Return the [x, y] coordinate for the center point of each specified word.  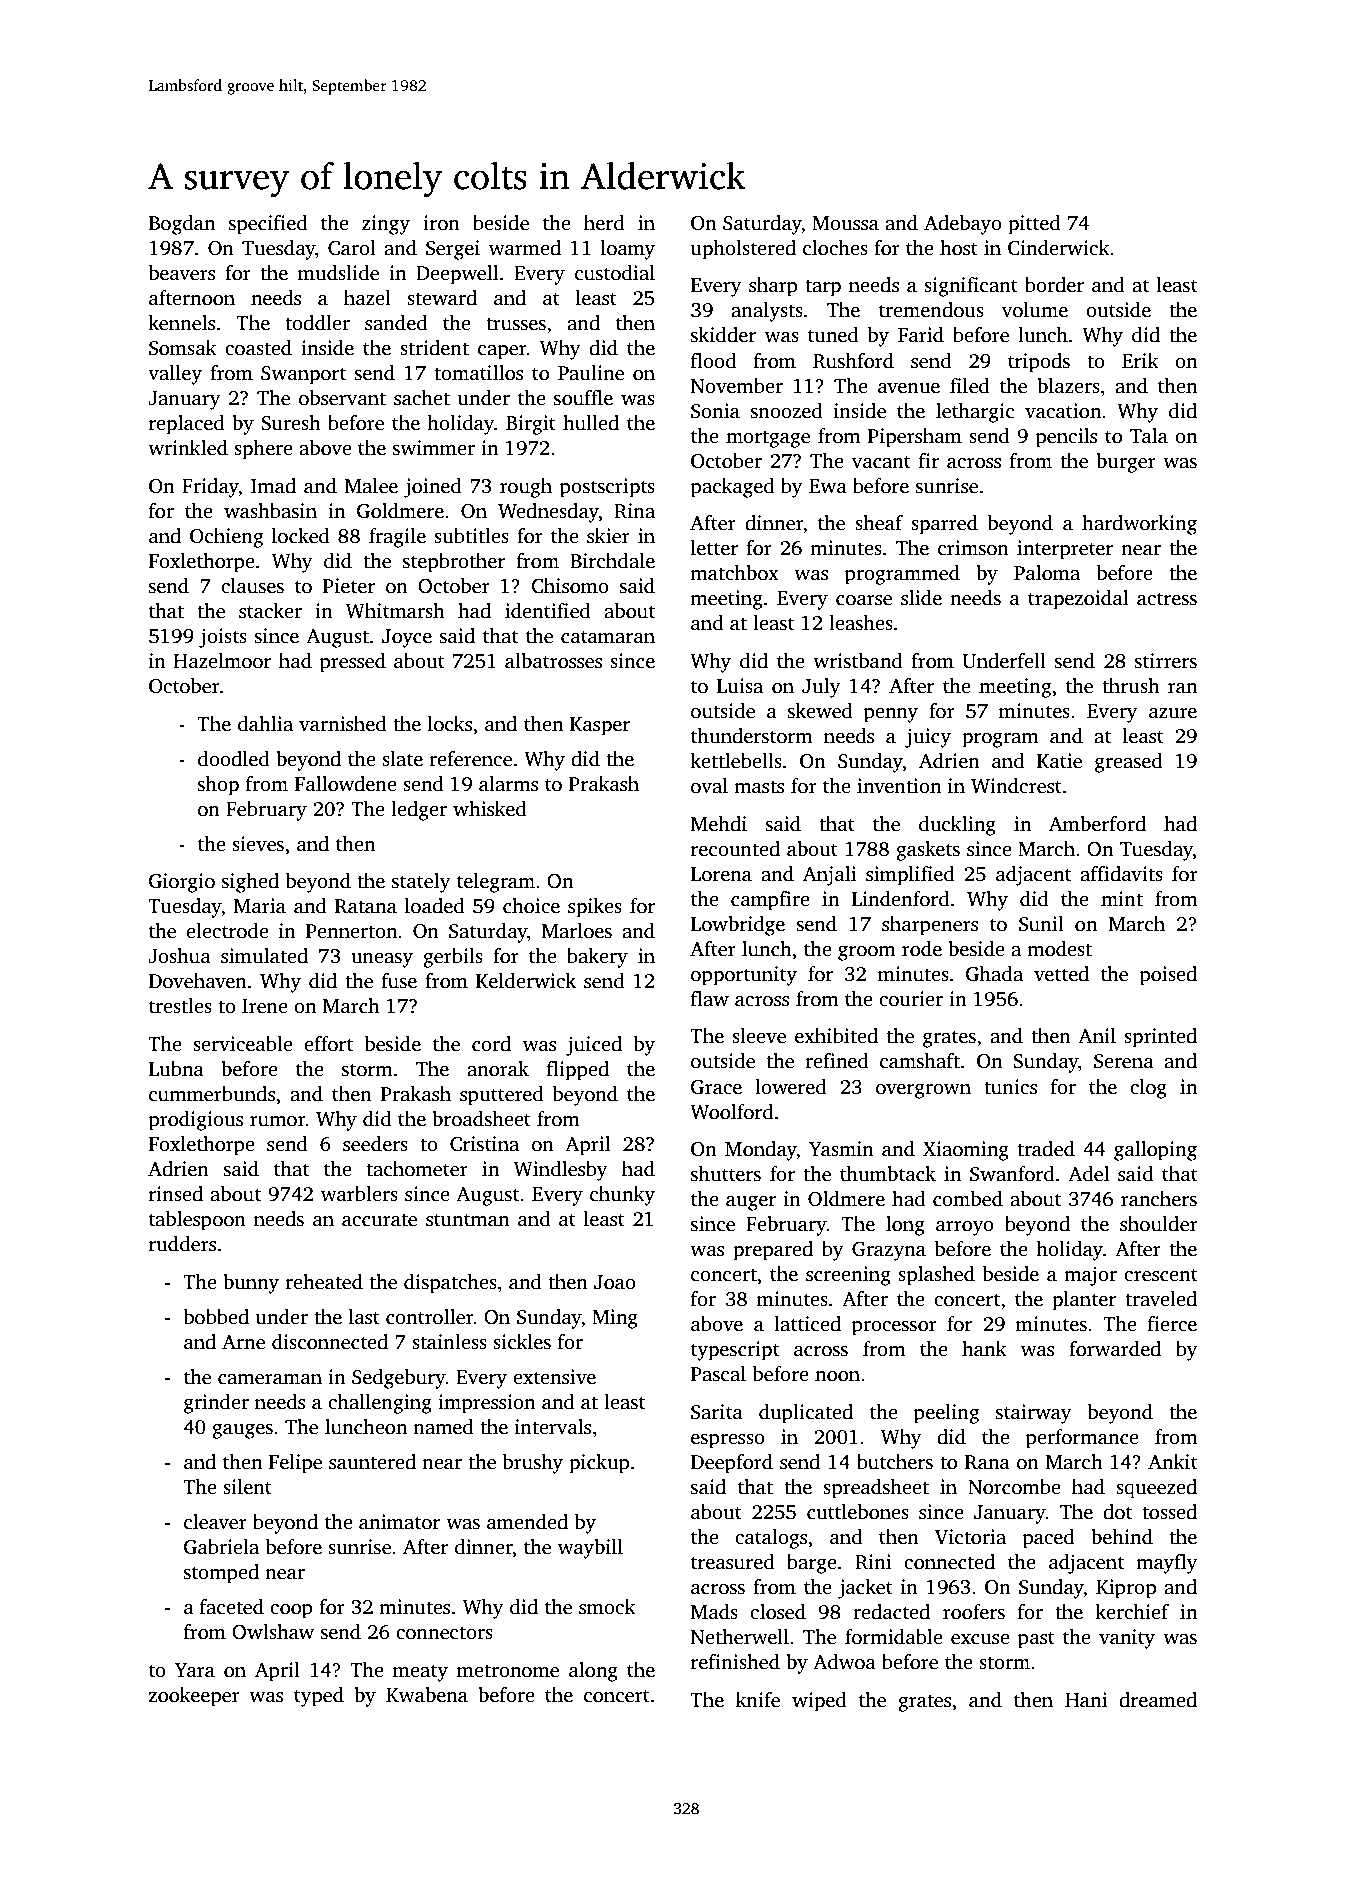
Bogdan [182, 225]
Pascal [718, 1374]
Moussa [845, 223]
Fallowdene [346, 784]
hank [984, 1349]
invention [899, 786]
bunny [251, 1284]
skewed [820, 711]
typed [319, 1697]
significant [971, 287]
